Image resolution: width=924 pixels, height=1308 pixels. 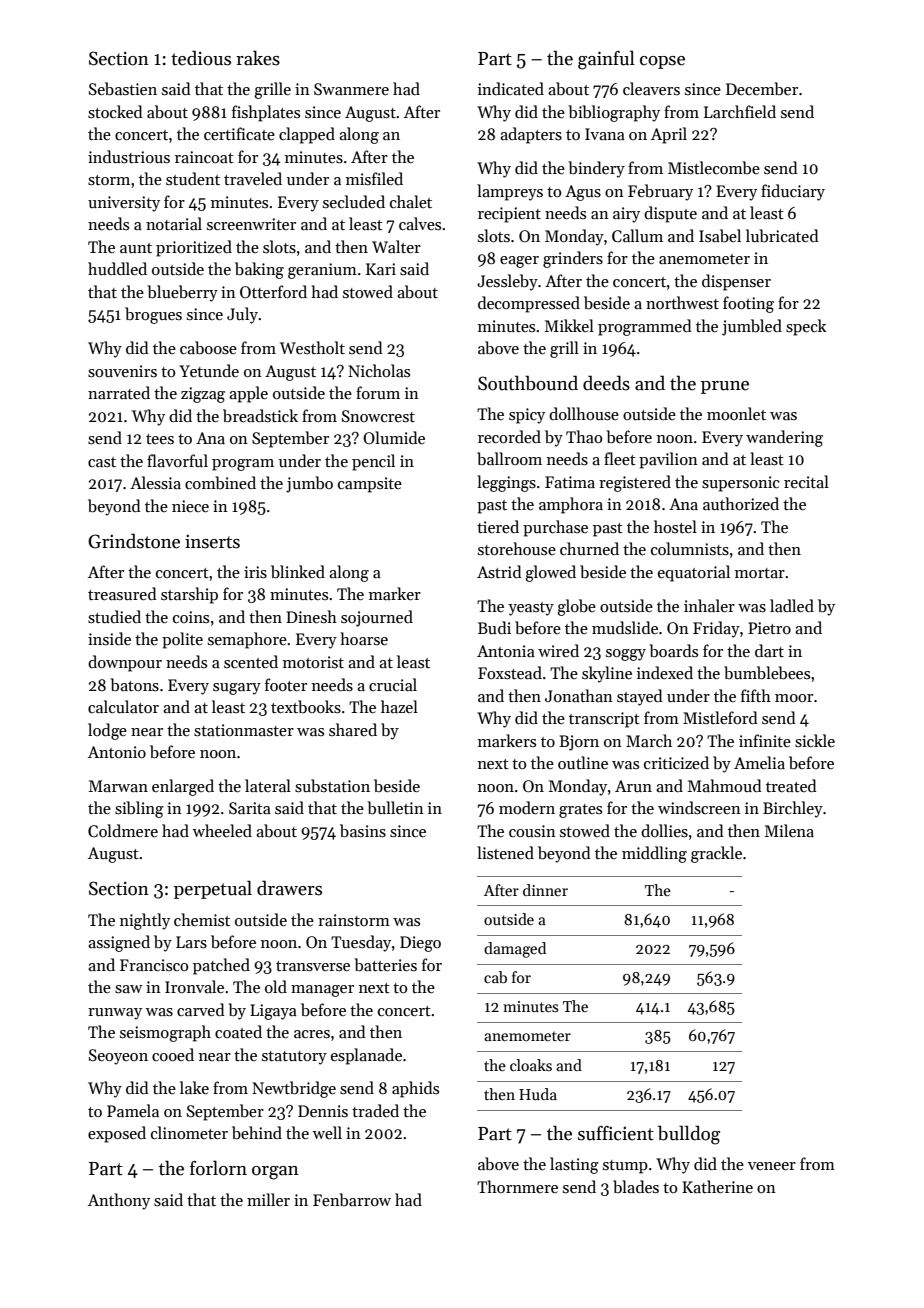 What do you see at coordinates (555, 528) in the screenshot?
I see `purchase` at bounding box center [555, 528].
